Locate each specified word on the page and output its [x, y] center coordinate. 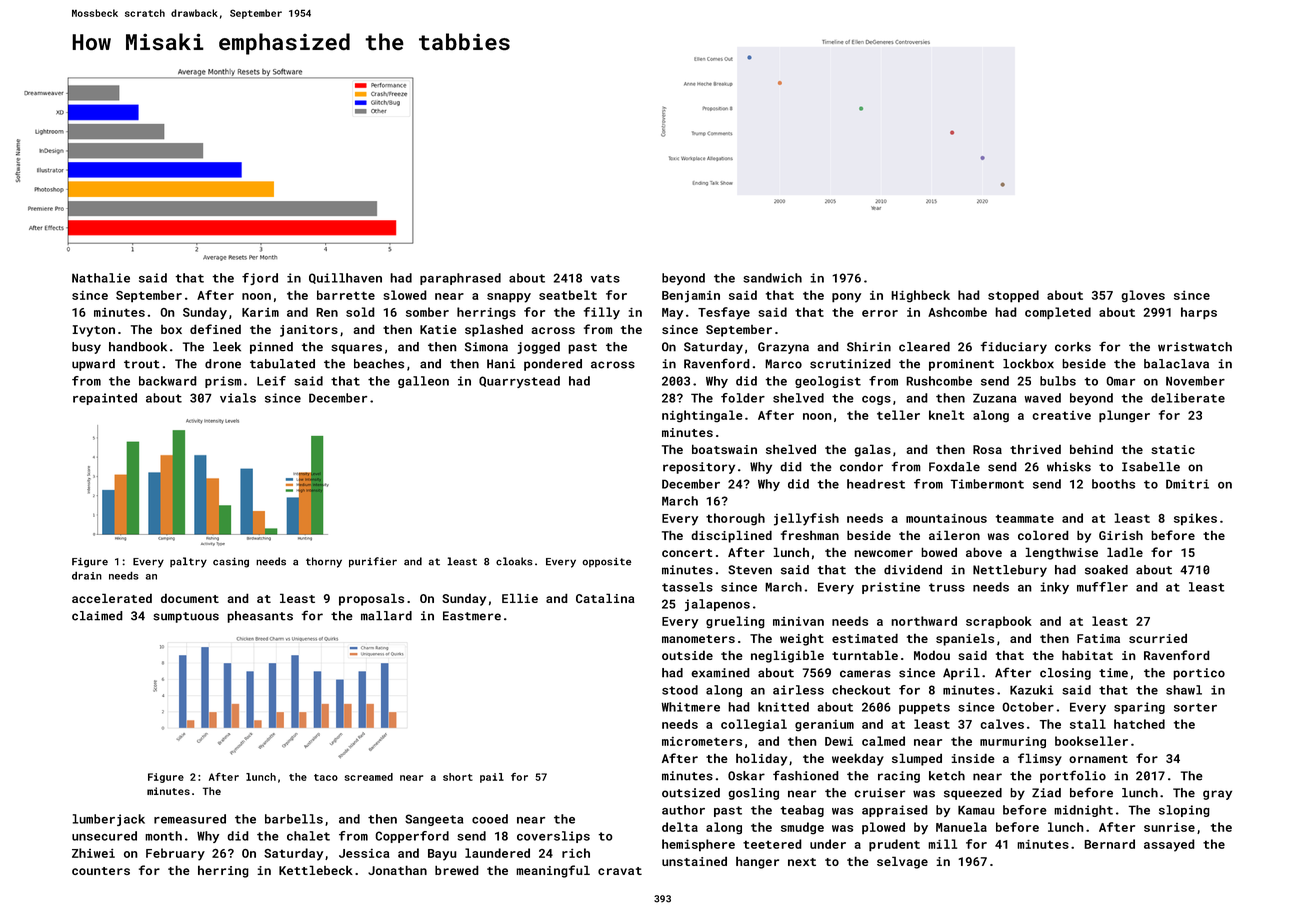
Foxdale [954, 467]
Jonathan [397, 870]
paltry [188, 562]
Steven [750, 570]
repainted [105, 399]
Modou [932, 655]
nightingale [702, 416]
